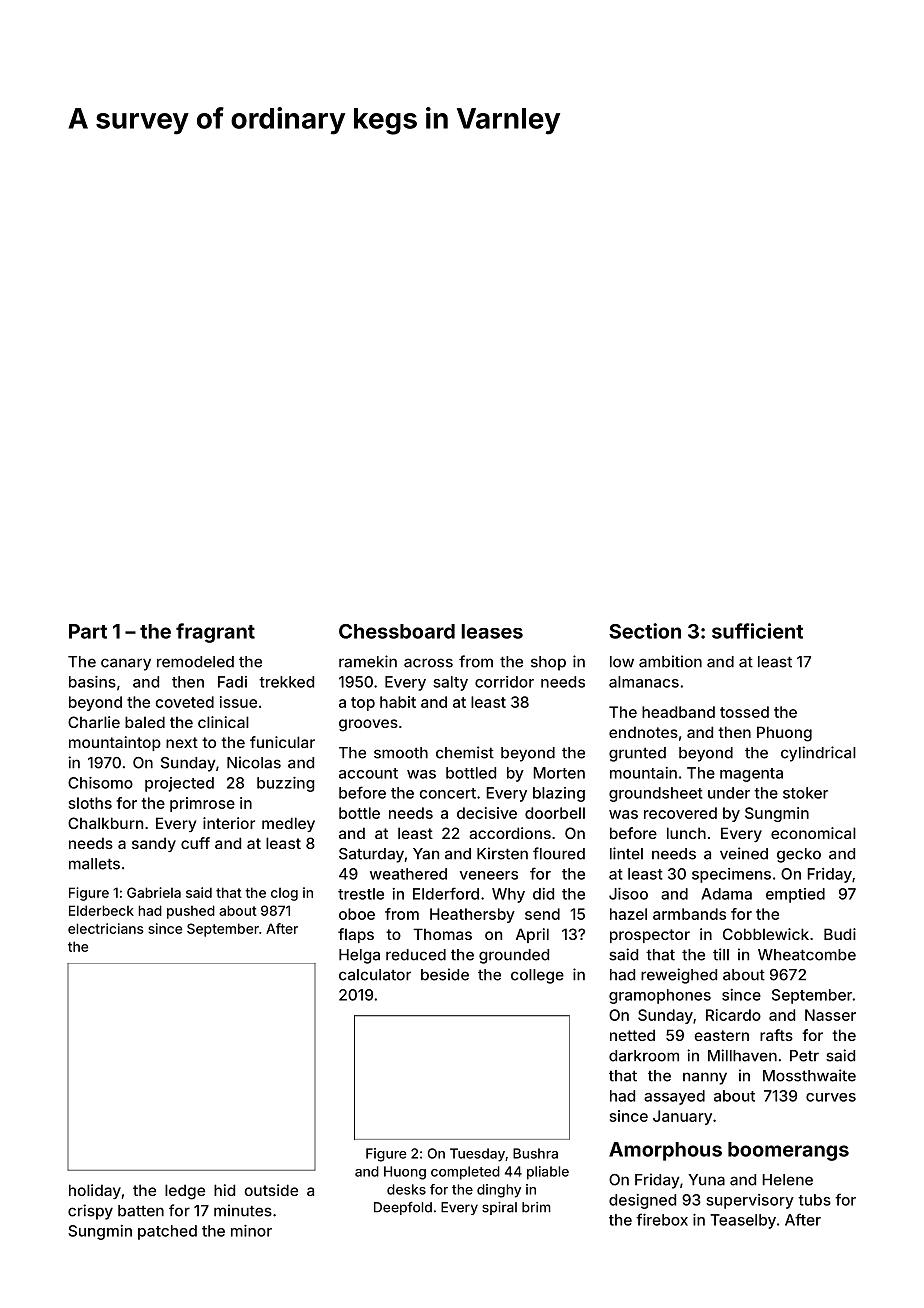 Image resolution: width=924 pixels, height=1308 pixels. Describe the element at coordinates (743, 1221) in the document. I see `Teaselby` at that location.
